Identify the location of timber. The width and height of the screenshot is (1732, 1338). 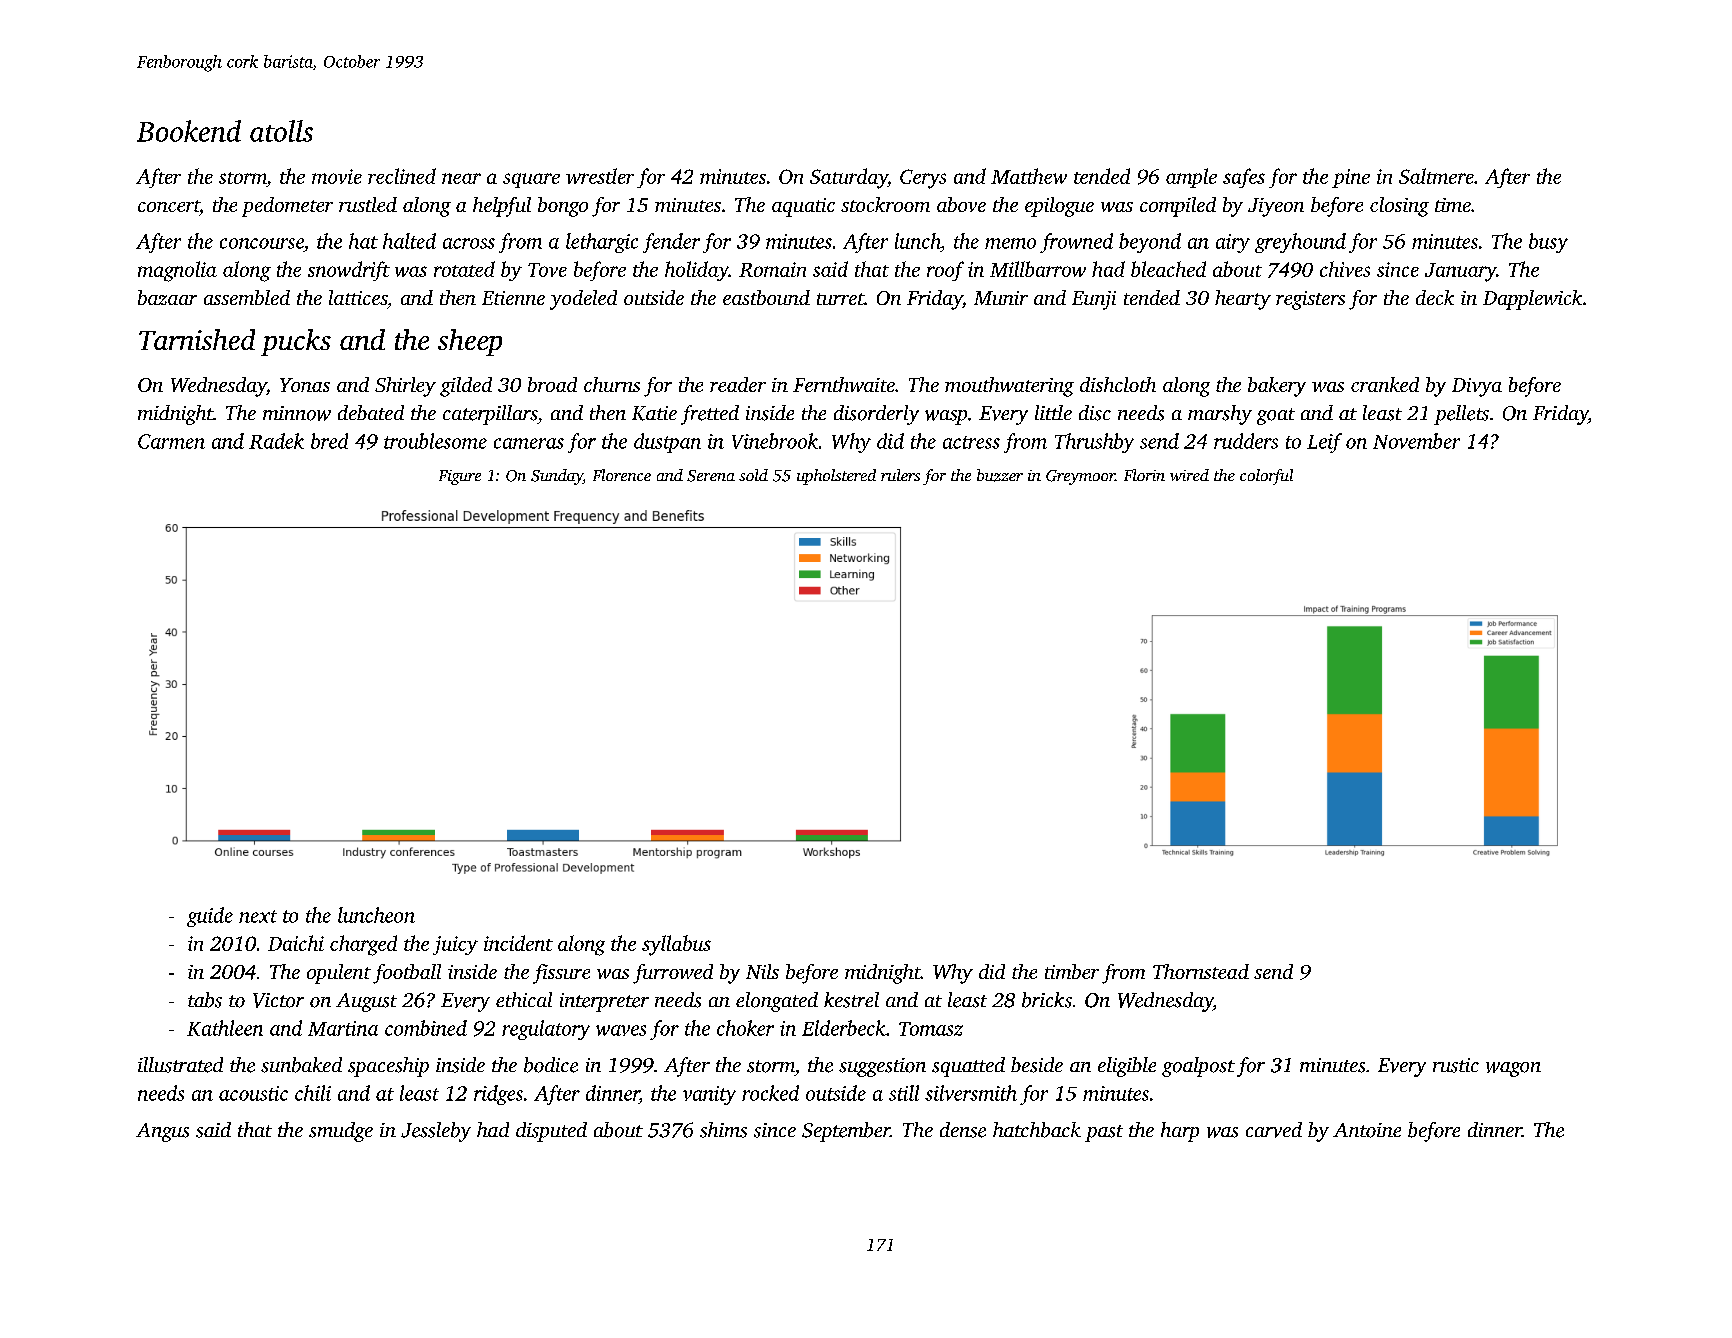
(1072, 971).
